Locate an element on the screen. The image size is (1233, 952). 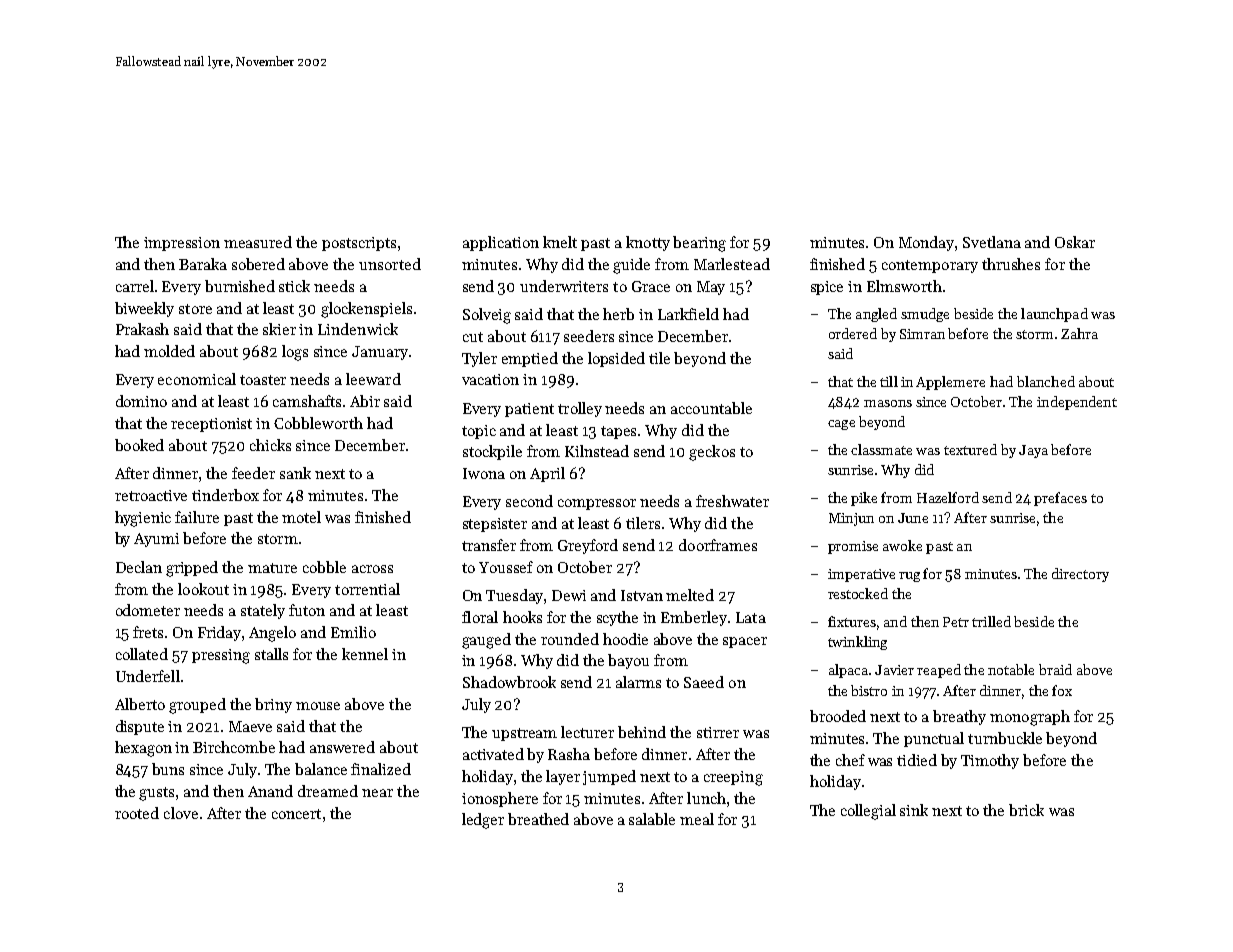
salable is located at coordinates (652, 819).
